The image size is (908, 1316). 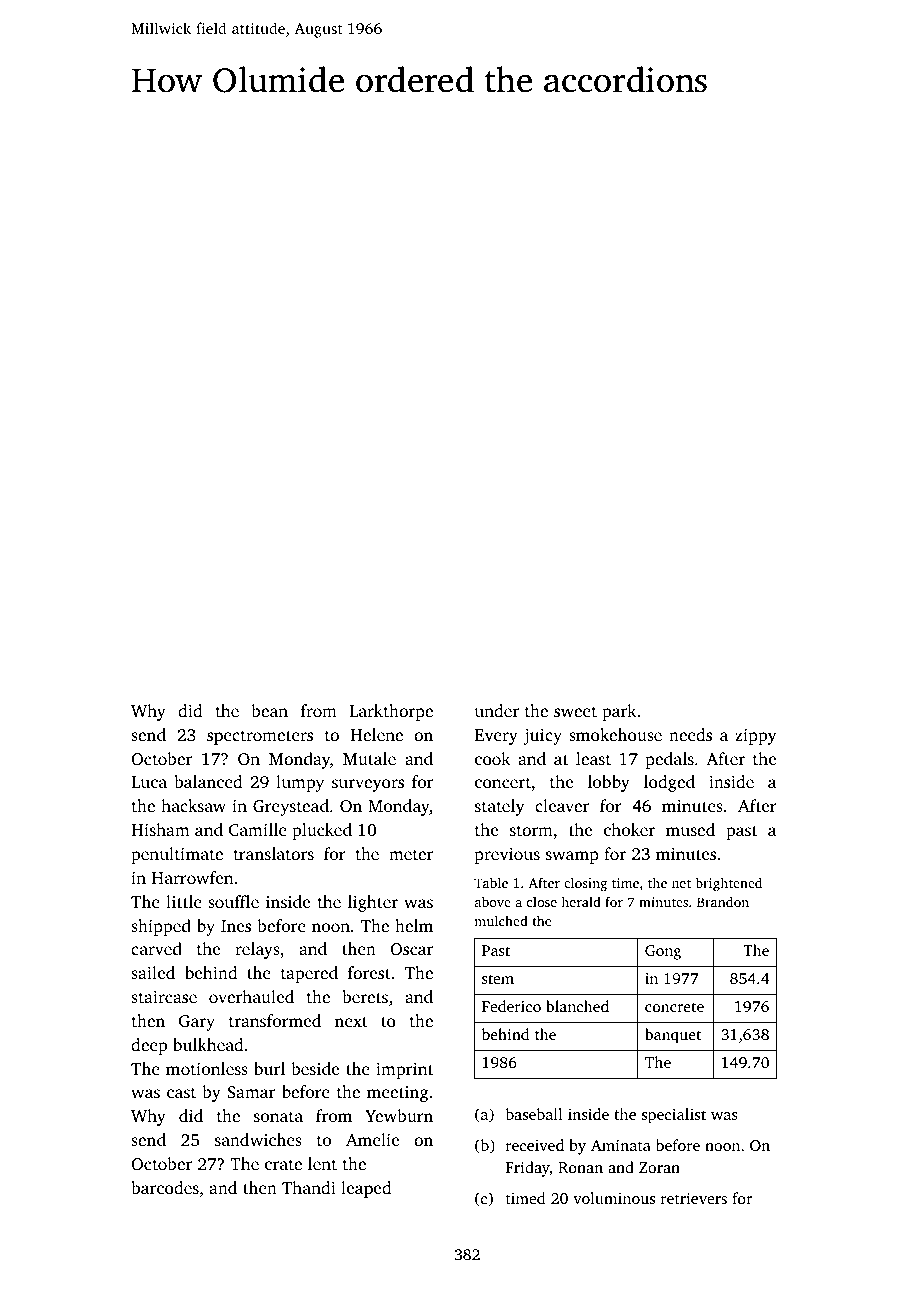 I want to click on Gong, so click(x=663, y=952).
